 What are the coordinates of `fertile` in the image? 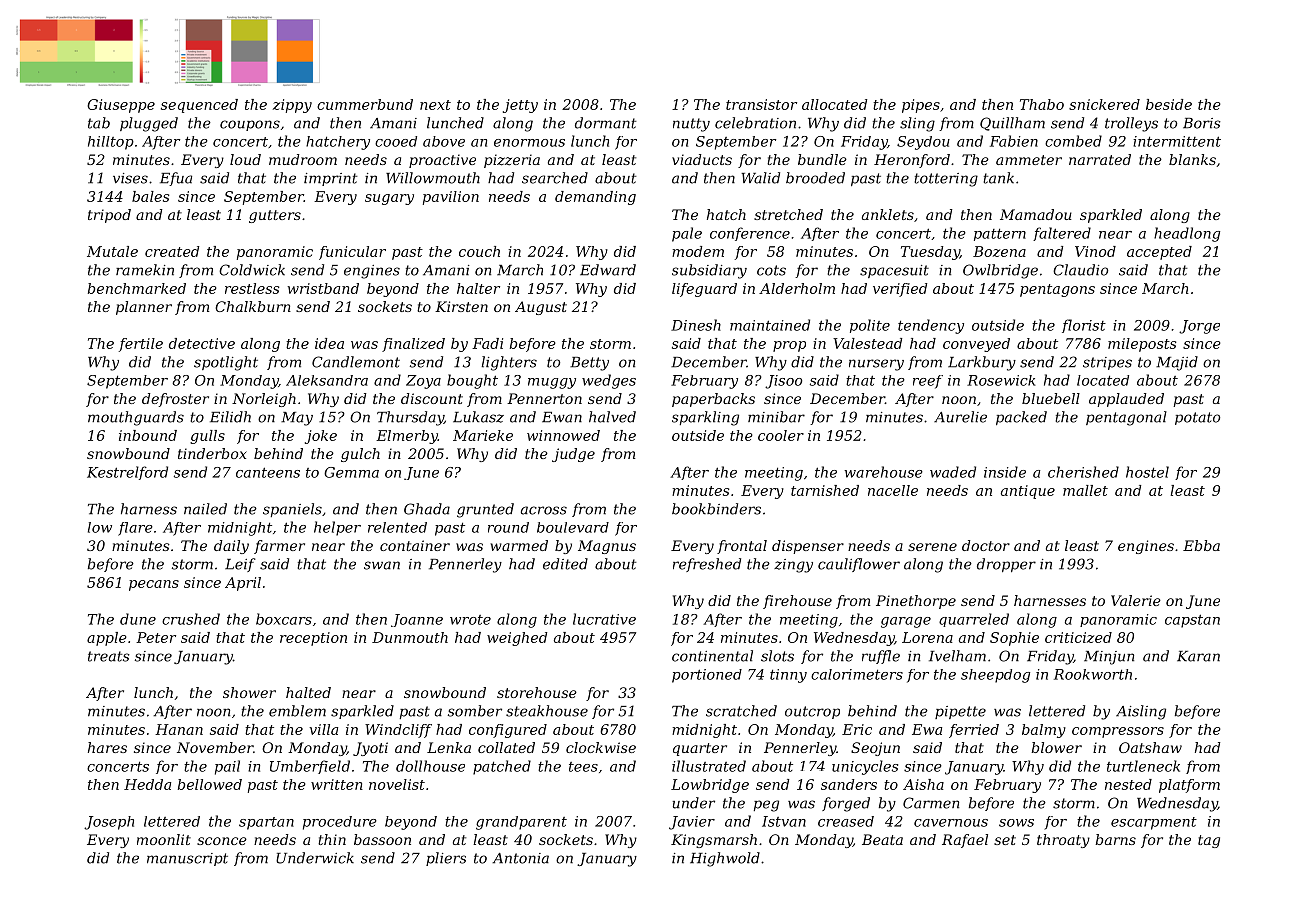 It's located at (141, 345).
